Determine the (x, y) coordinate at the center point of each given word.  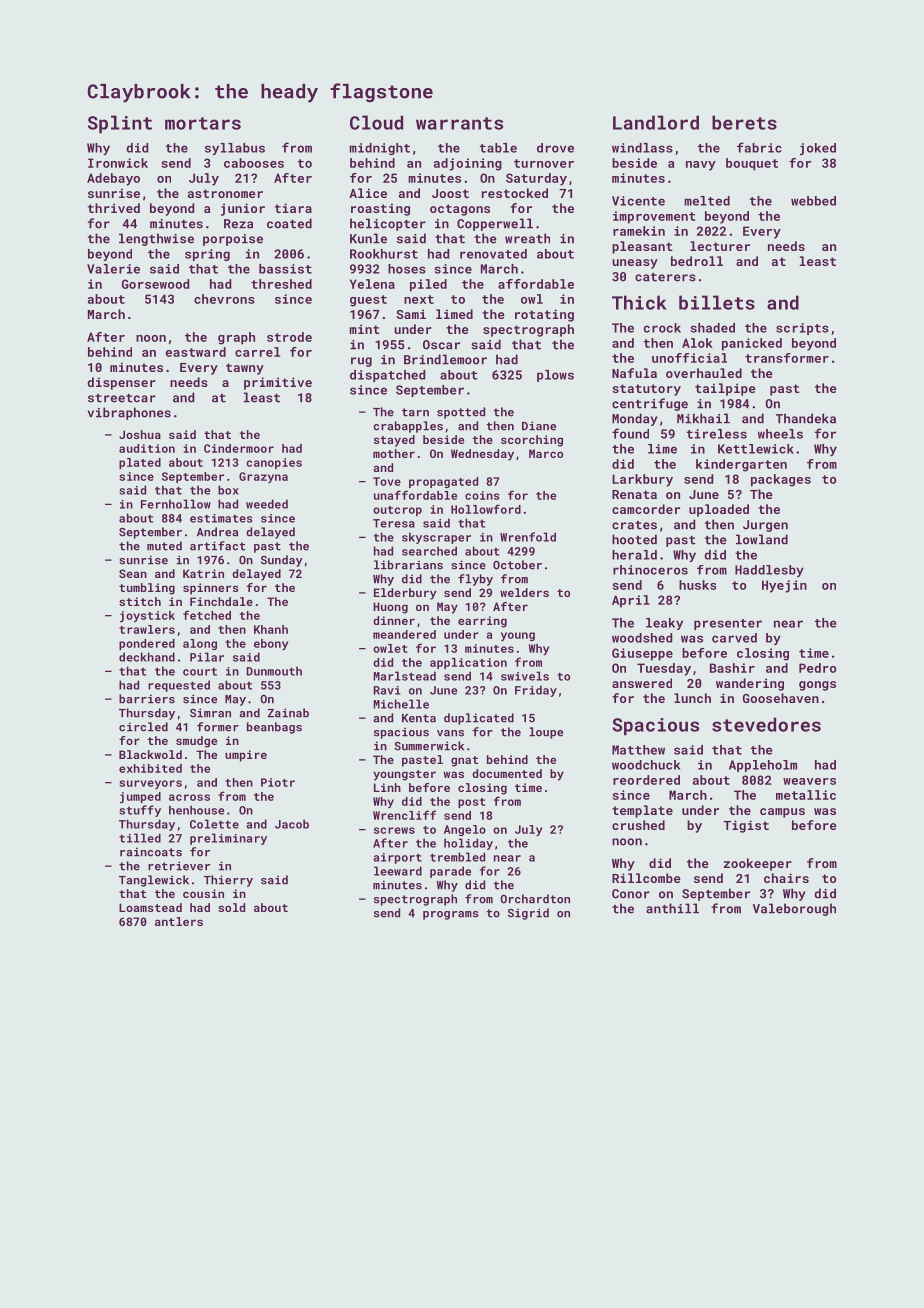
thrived (114, 208)
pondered (147, 644)
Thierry (228, 881)
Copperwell (495, 224)
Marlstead (404, 676)
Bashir (732, 668)
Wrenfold (528, 537)
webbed (813, 201)
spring (207, 255)
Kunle (368, 238)
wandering (750, 684)
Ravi (387, 690)
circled (143, 727)
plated (140, 463)
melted (707, 201)
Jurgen (765, 526)
